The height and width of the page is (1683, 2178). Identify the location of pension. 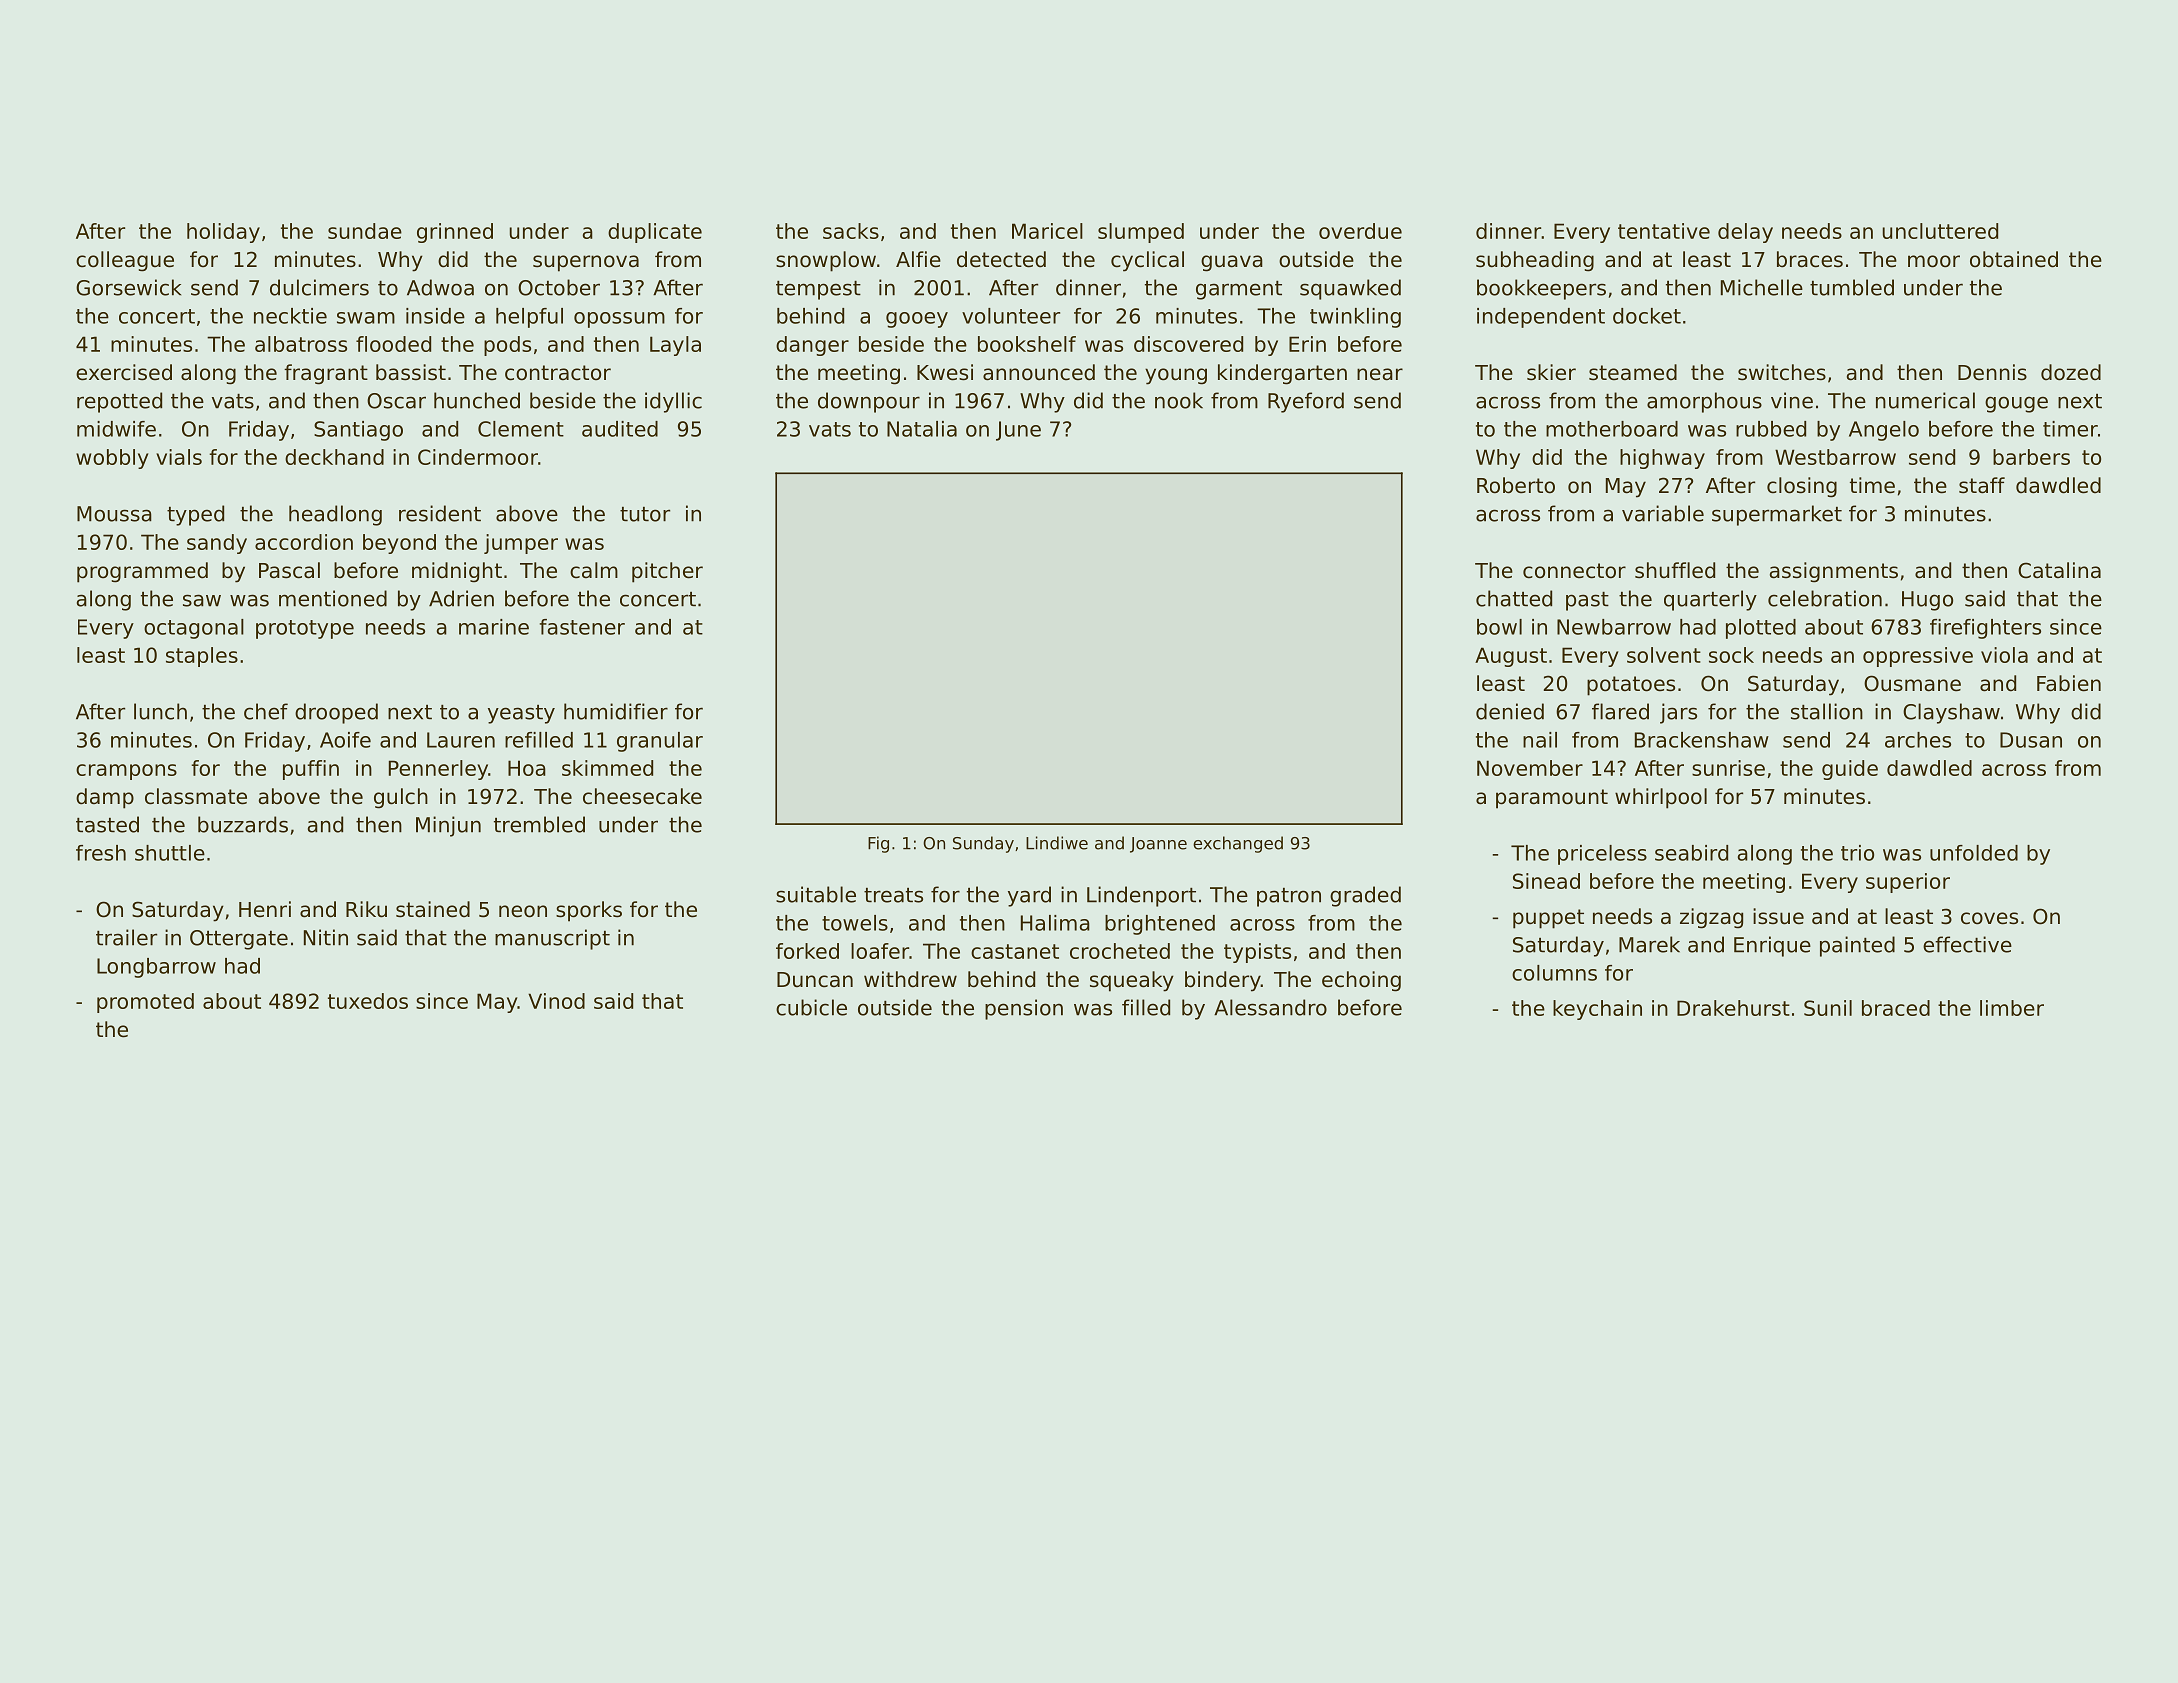
(1024, 1009).
